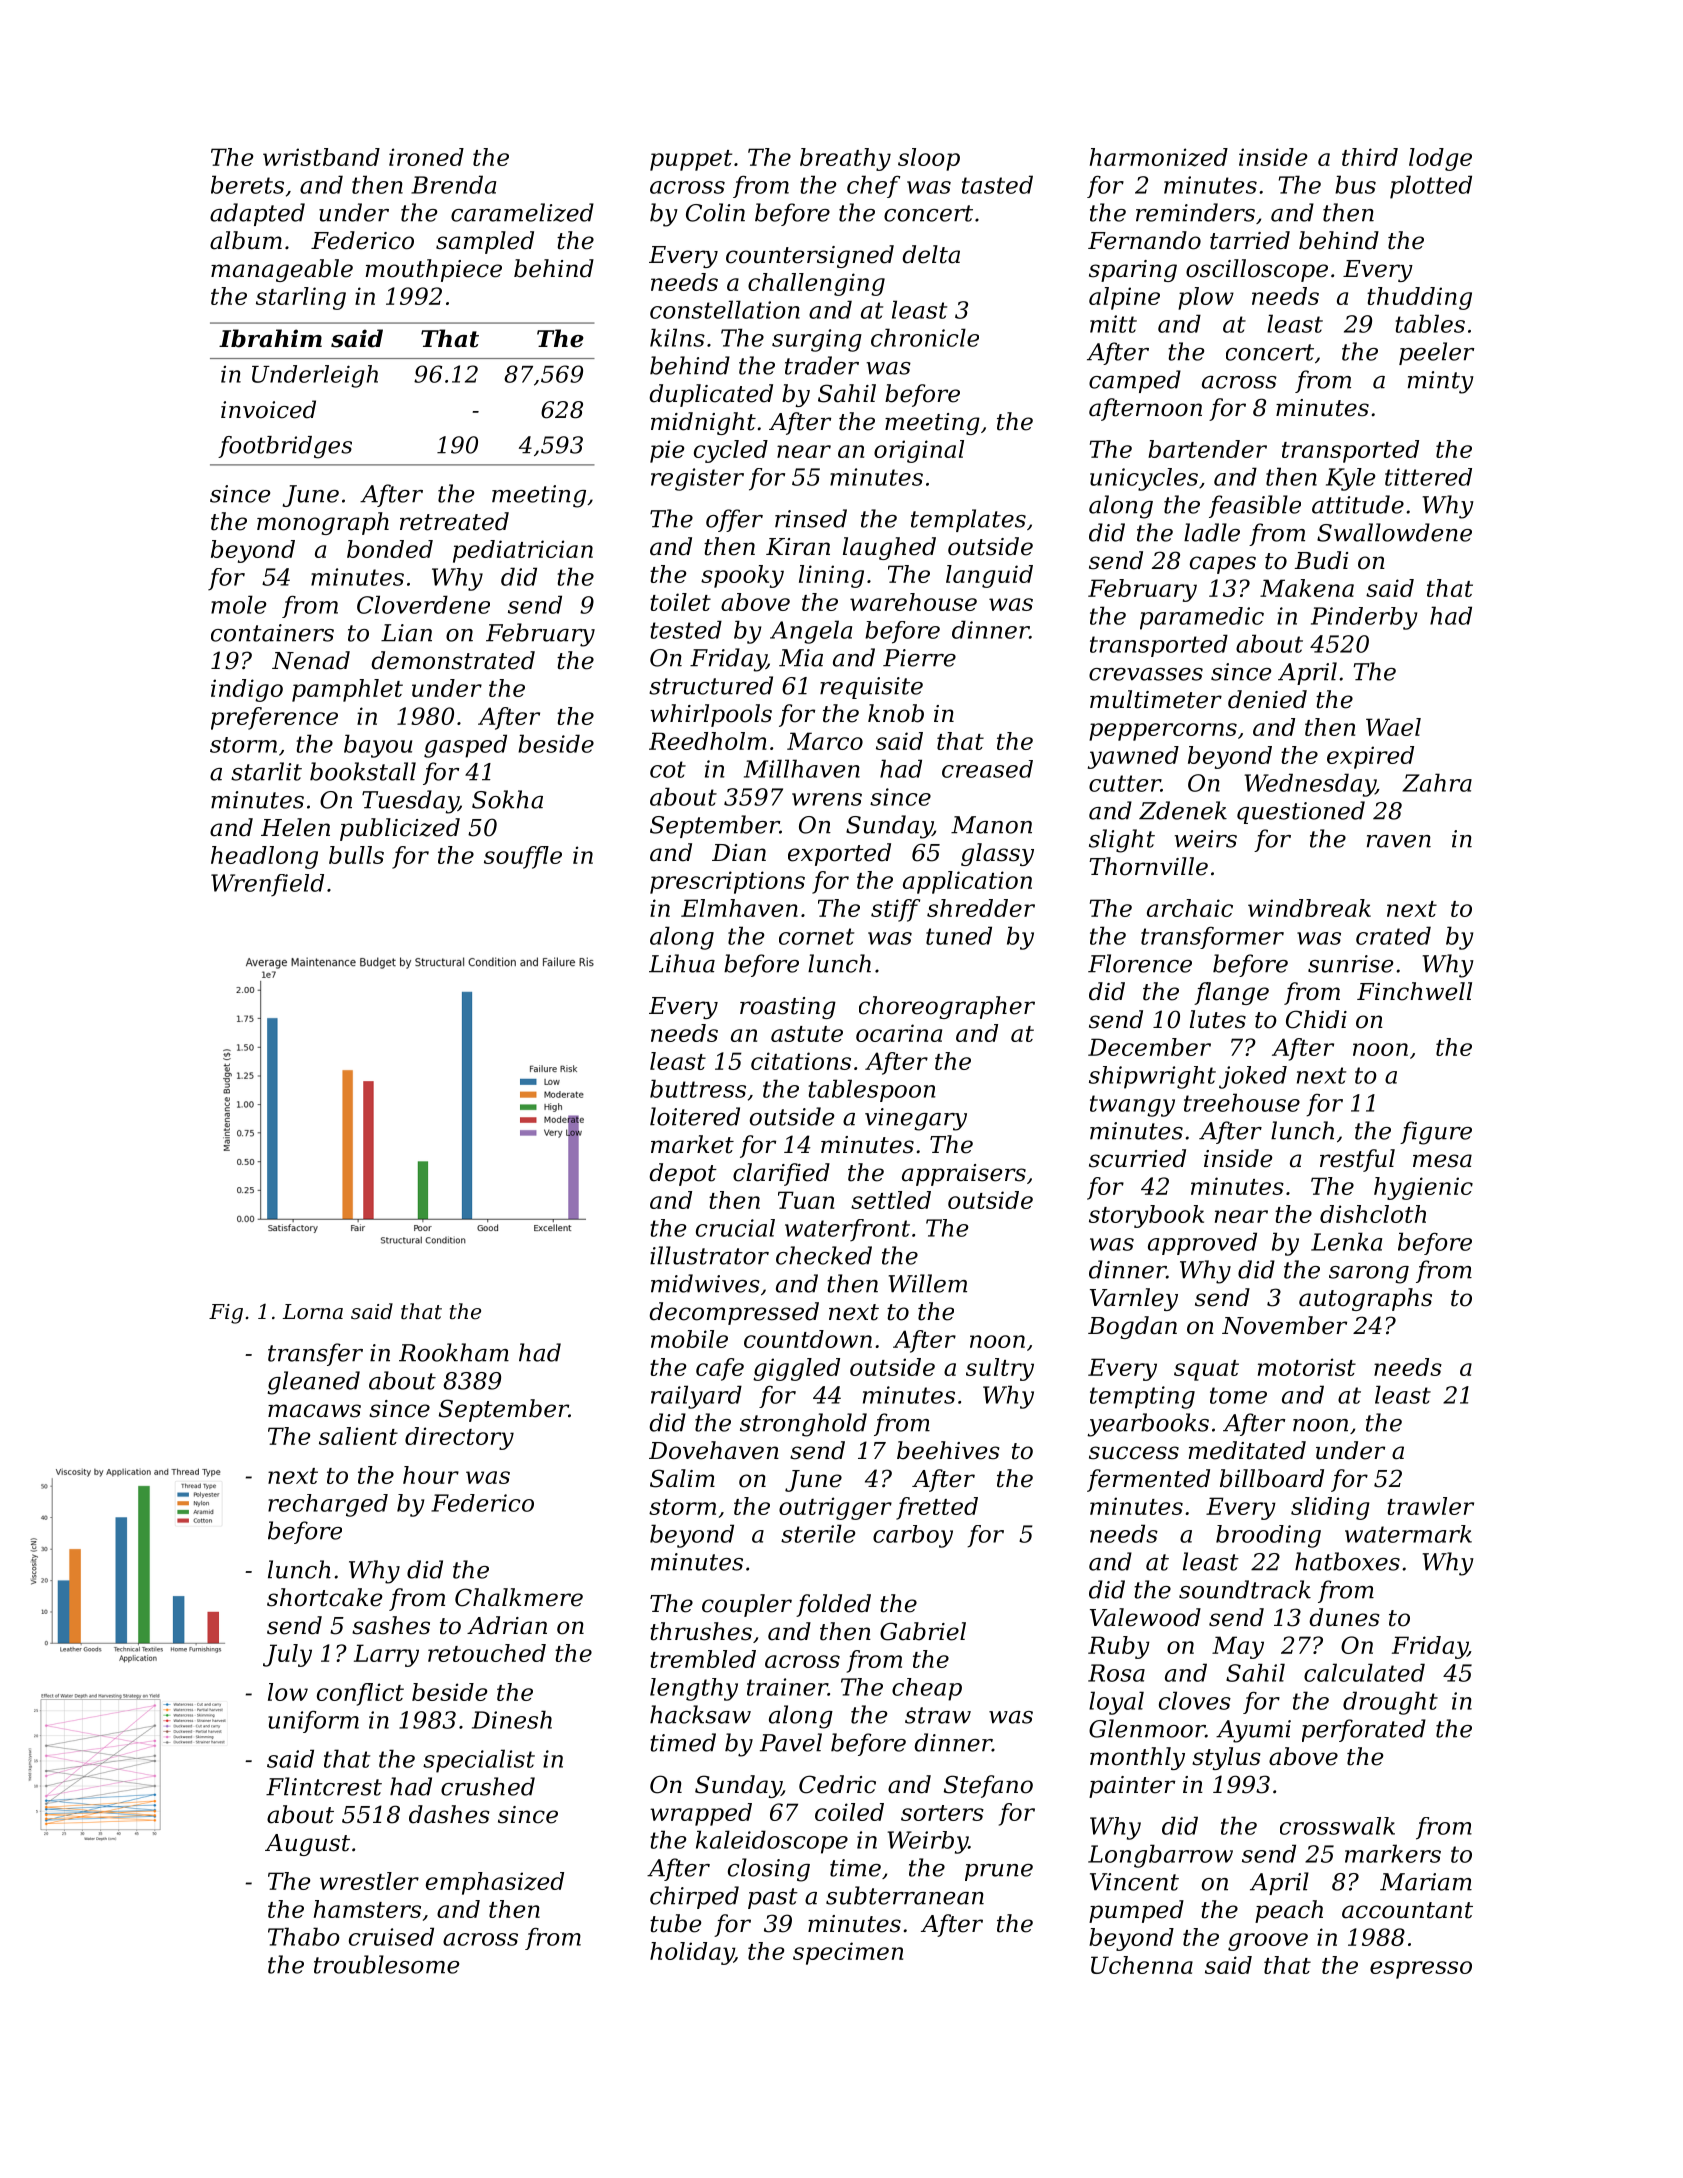  What do you see at coordinates (895, 910) in the page?
I see `stiff` at bounding box center [895, 910].
